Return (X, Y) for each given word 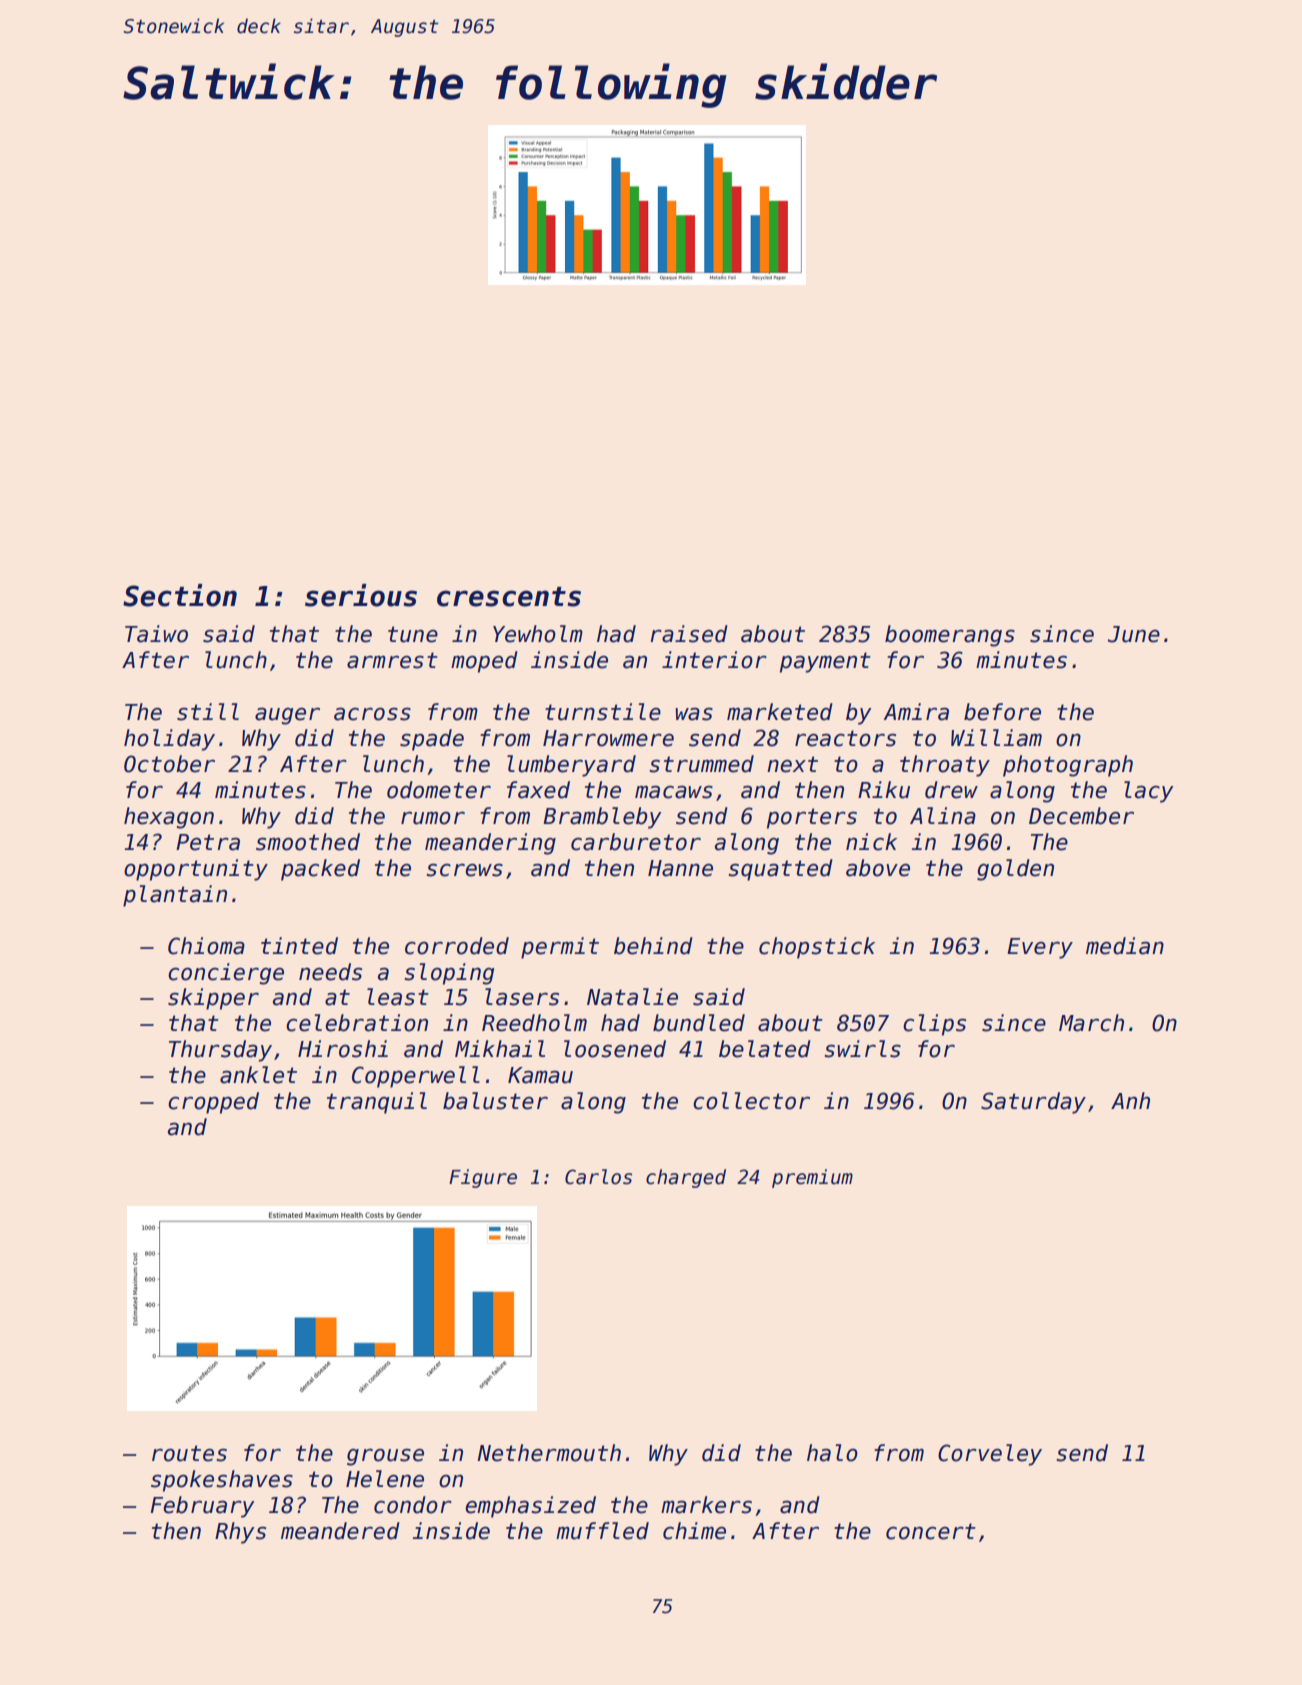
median (1125, 946)
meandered (340, 1531)
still (208, 712)
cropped (213, 1103)
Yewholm (538, 634)
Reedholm (534, 1023)
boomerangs (950, 636)
